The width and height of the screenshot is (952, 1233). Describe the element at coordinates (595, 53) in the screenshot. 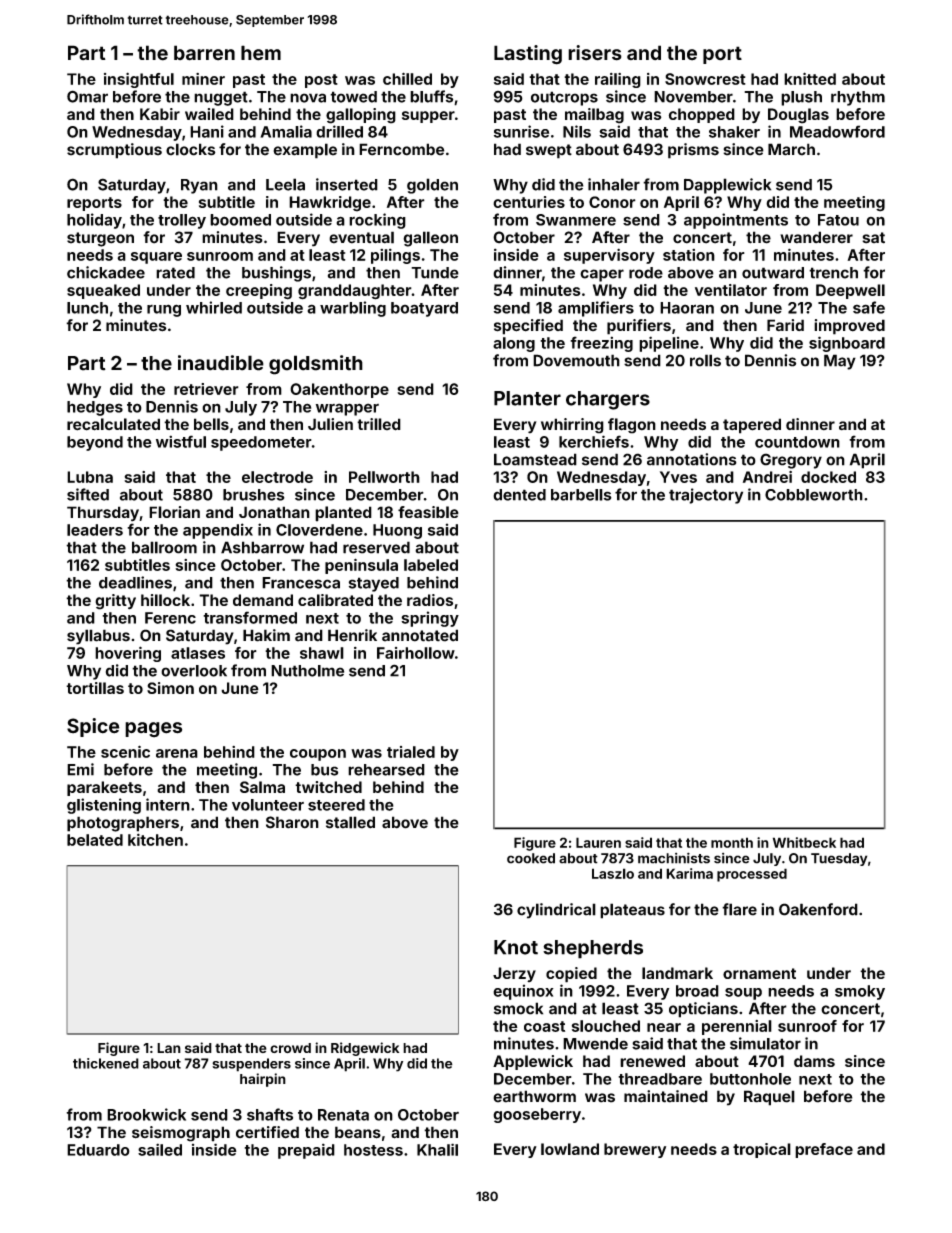

I see `risers` at that location.
